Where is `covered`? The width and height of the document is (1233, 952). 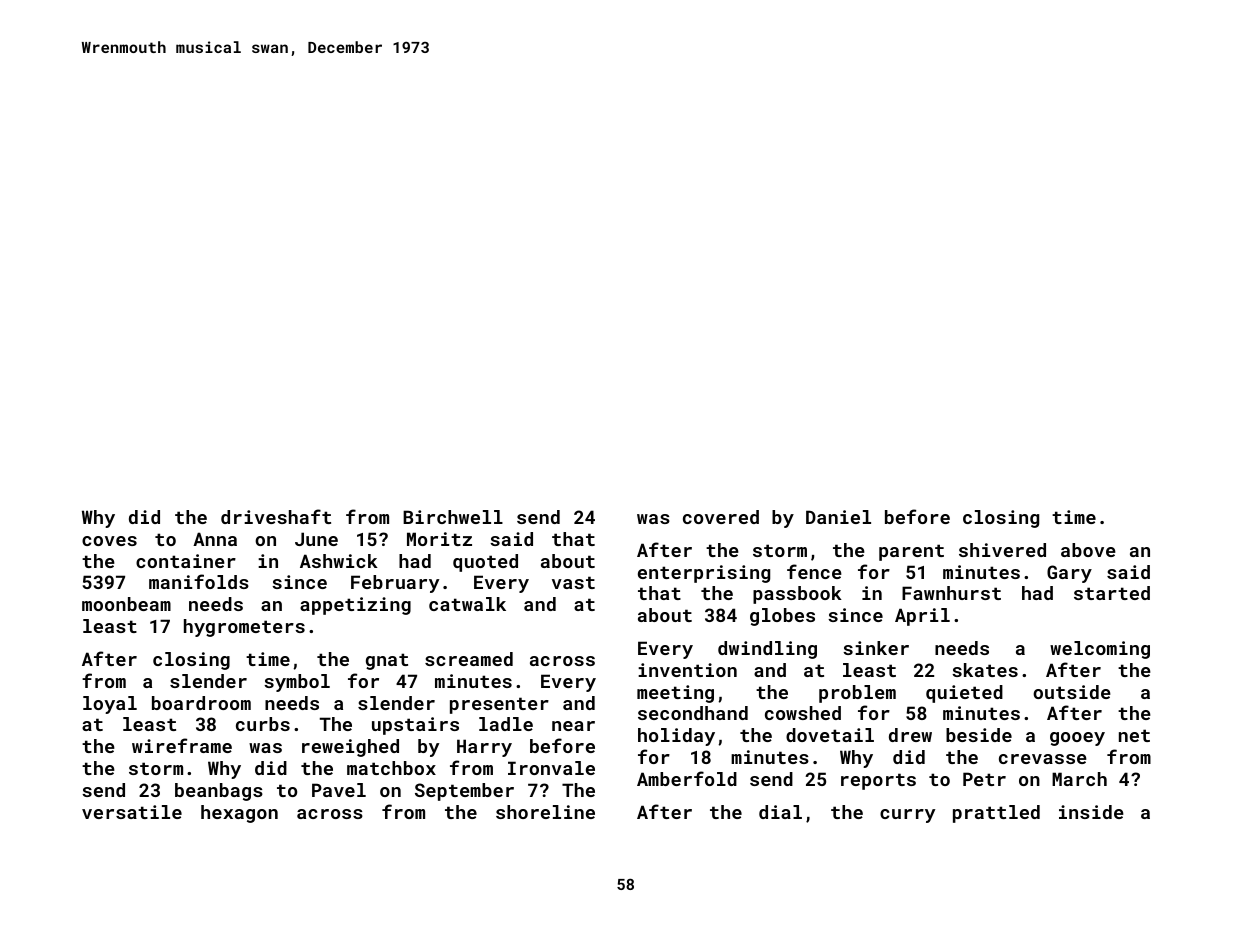 covered is located at coordinates (721, 517).
